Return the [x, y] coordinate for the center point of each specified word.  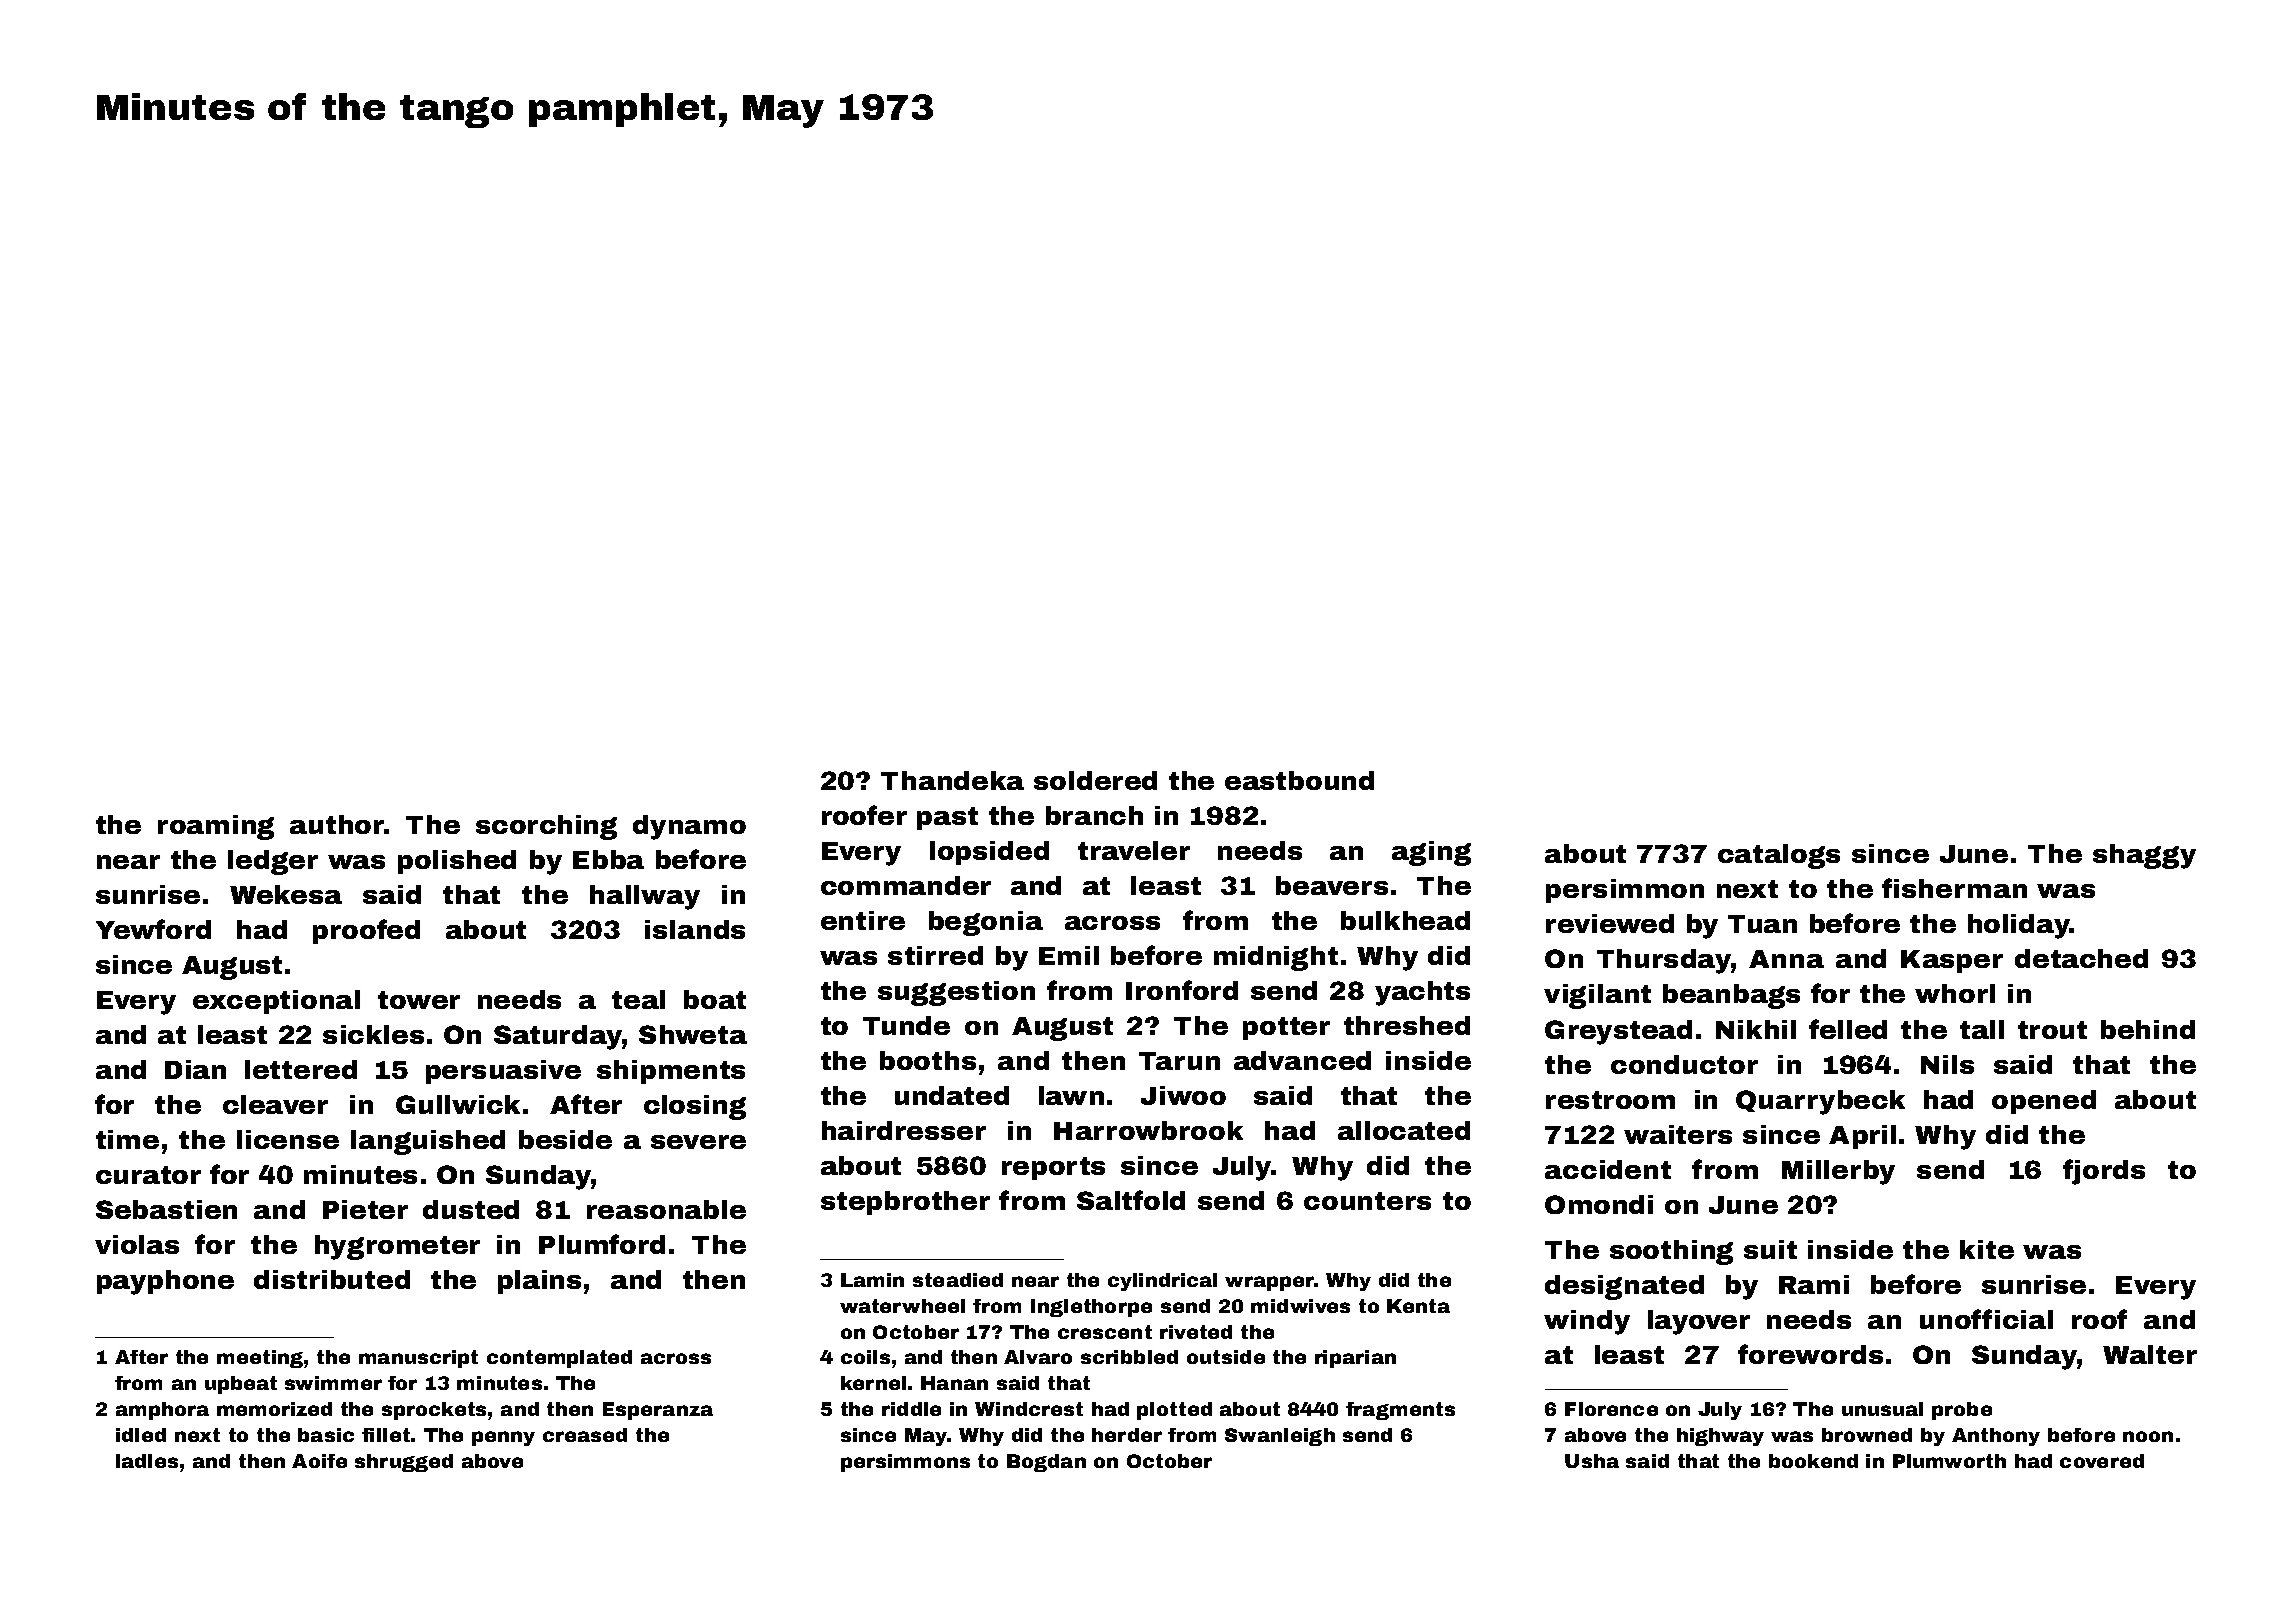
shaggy [2144, 856]
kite [1987, 1249]
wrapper [1269, 1283]
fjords [2104, 1172]
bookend [1813, 1461]
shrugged [404, 1463]
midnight [1276, 958]
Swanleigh [1280, 1437]
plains [539, 1282]
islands [695, 929]
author [337, 824]
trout [2052, 1030]
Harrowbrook [1148, 1130]
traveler [1134, 850]
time [127, 1139]
